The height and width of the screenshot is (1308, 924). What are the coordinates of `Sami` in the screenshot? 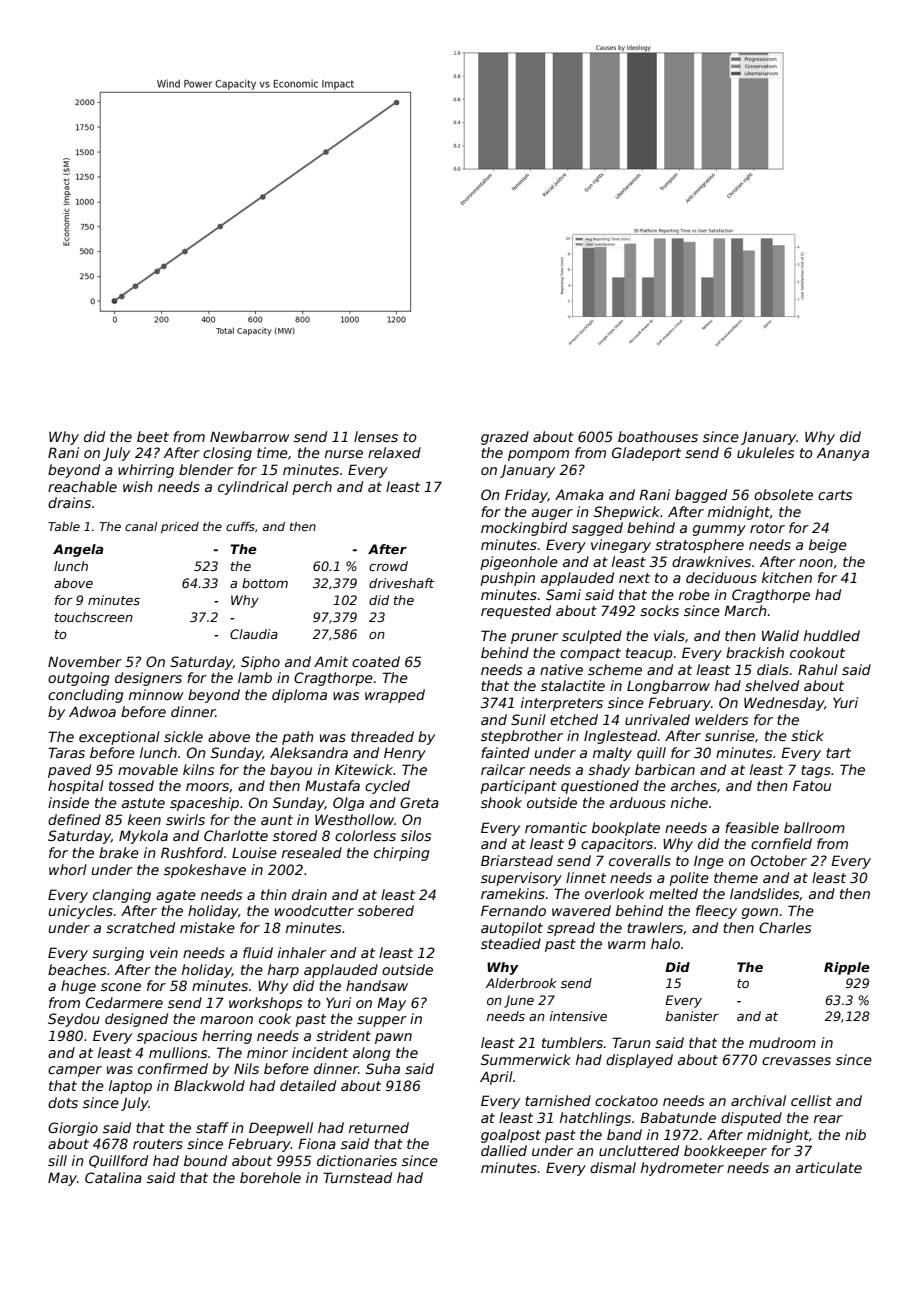 It's located at (563, 594).
